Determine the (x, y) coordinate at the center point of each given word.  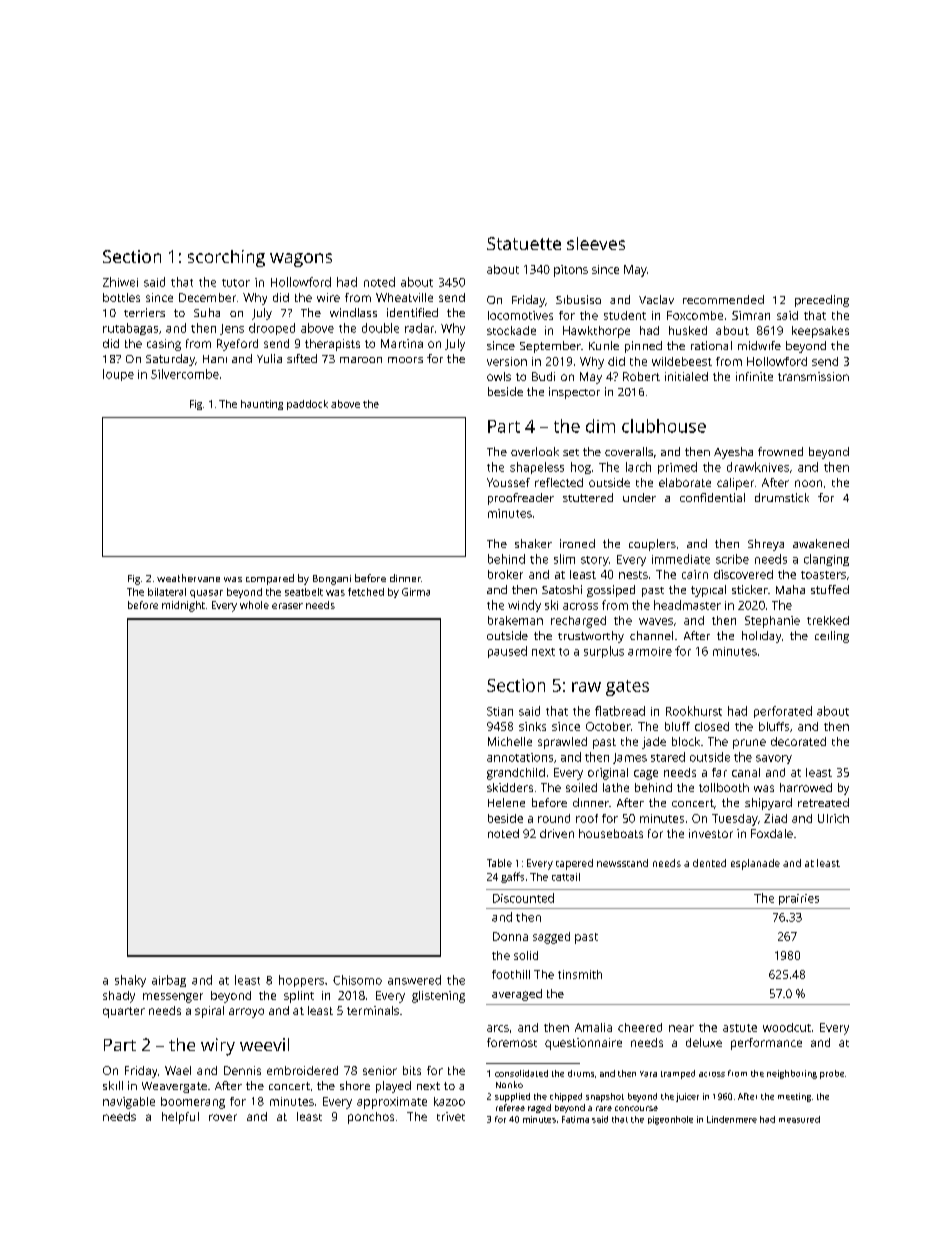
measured (799, 1119)
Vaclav (656, 299)
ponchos (371, 1118)
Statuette (524, 243)
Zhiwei (120, 282)
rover (223, 1117)
